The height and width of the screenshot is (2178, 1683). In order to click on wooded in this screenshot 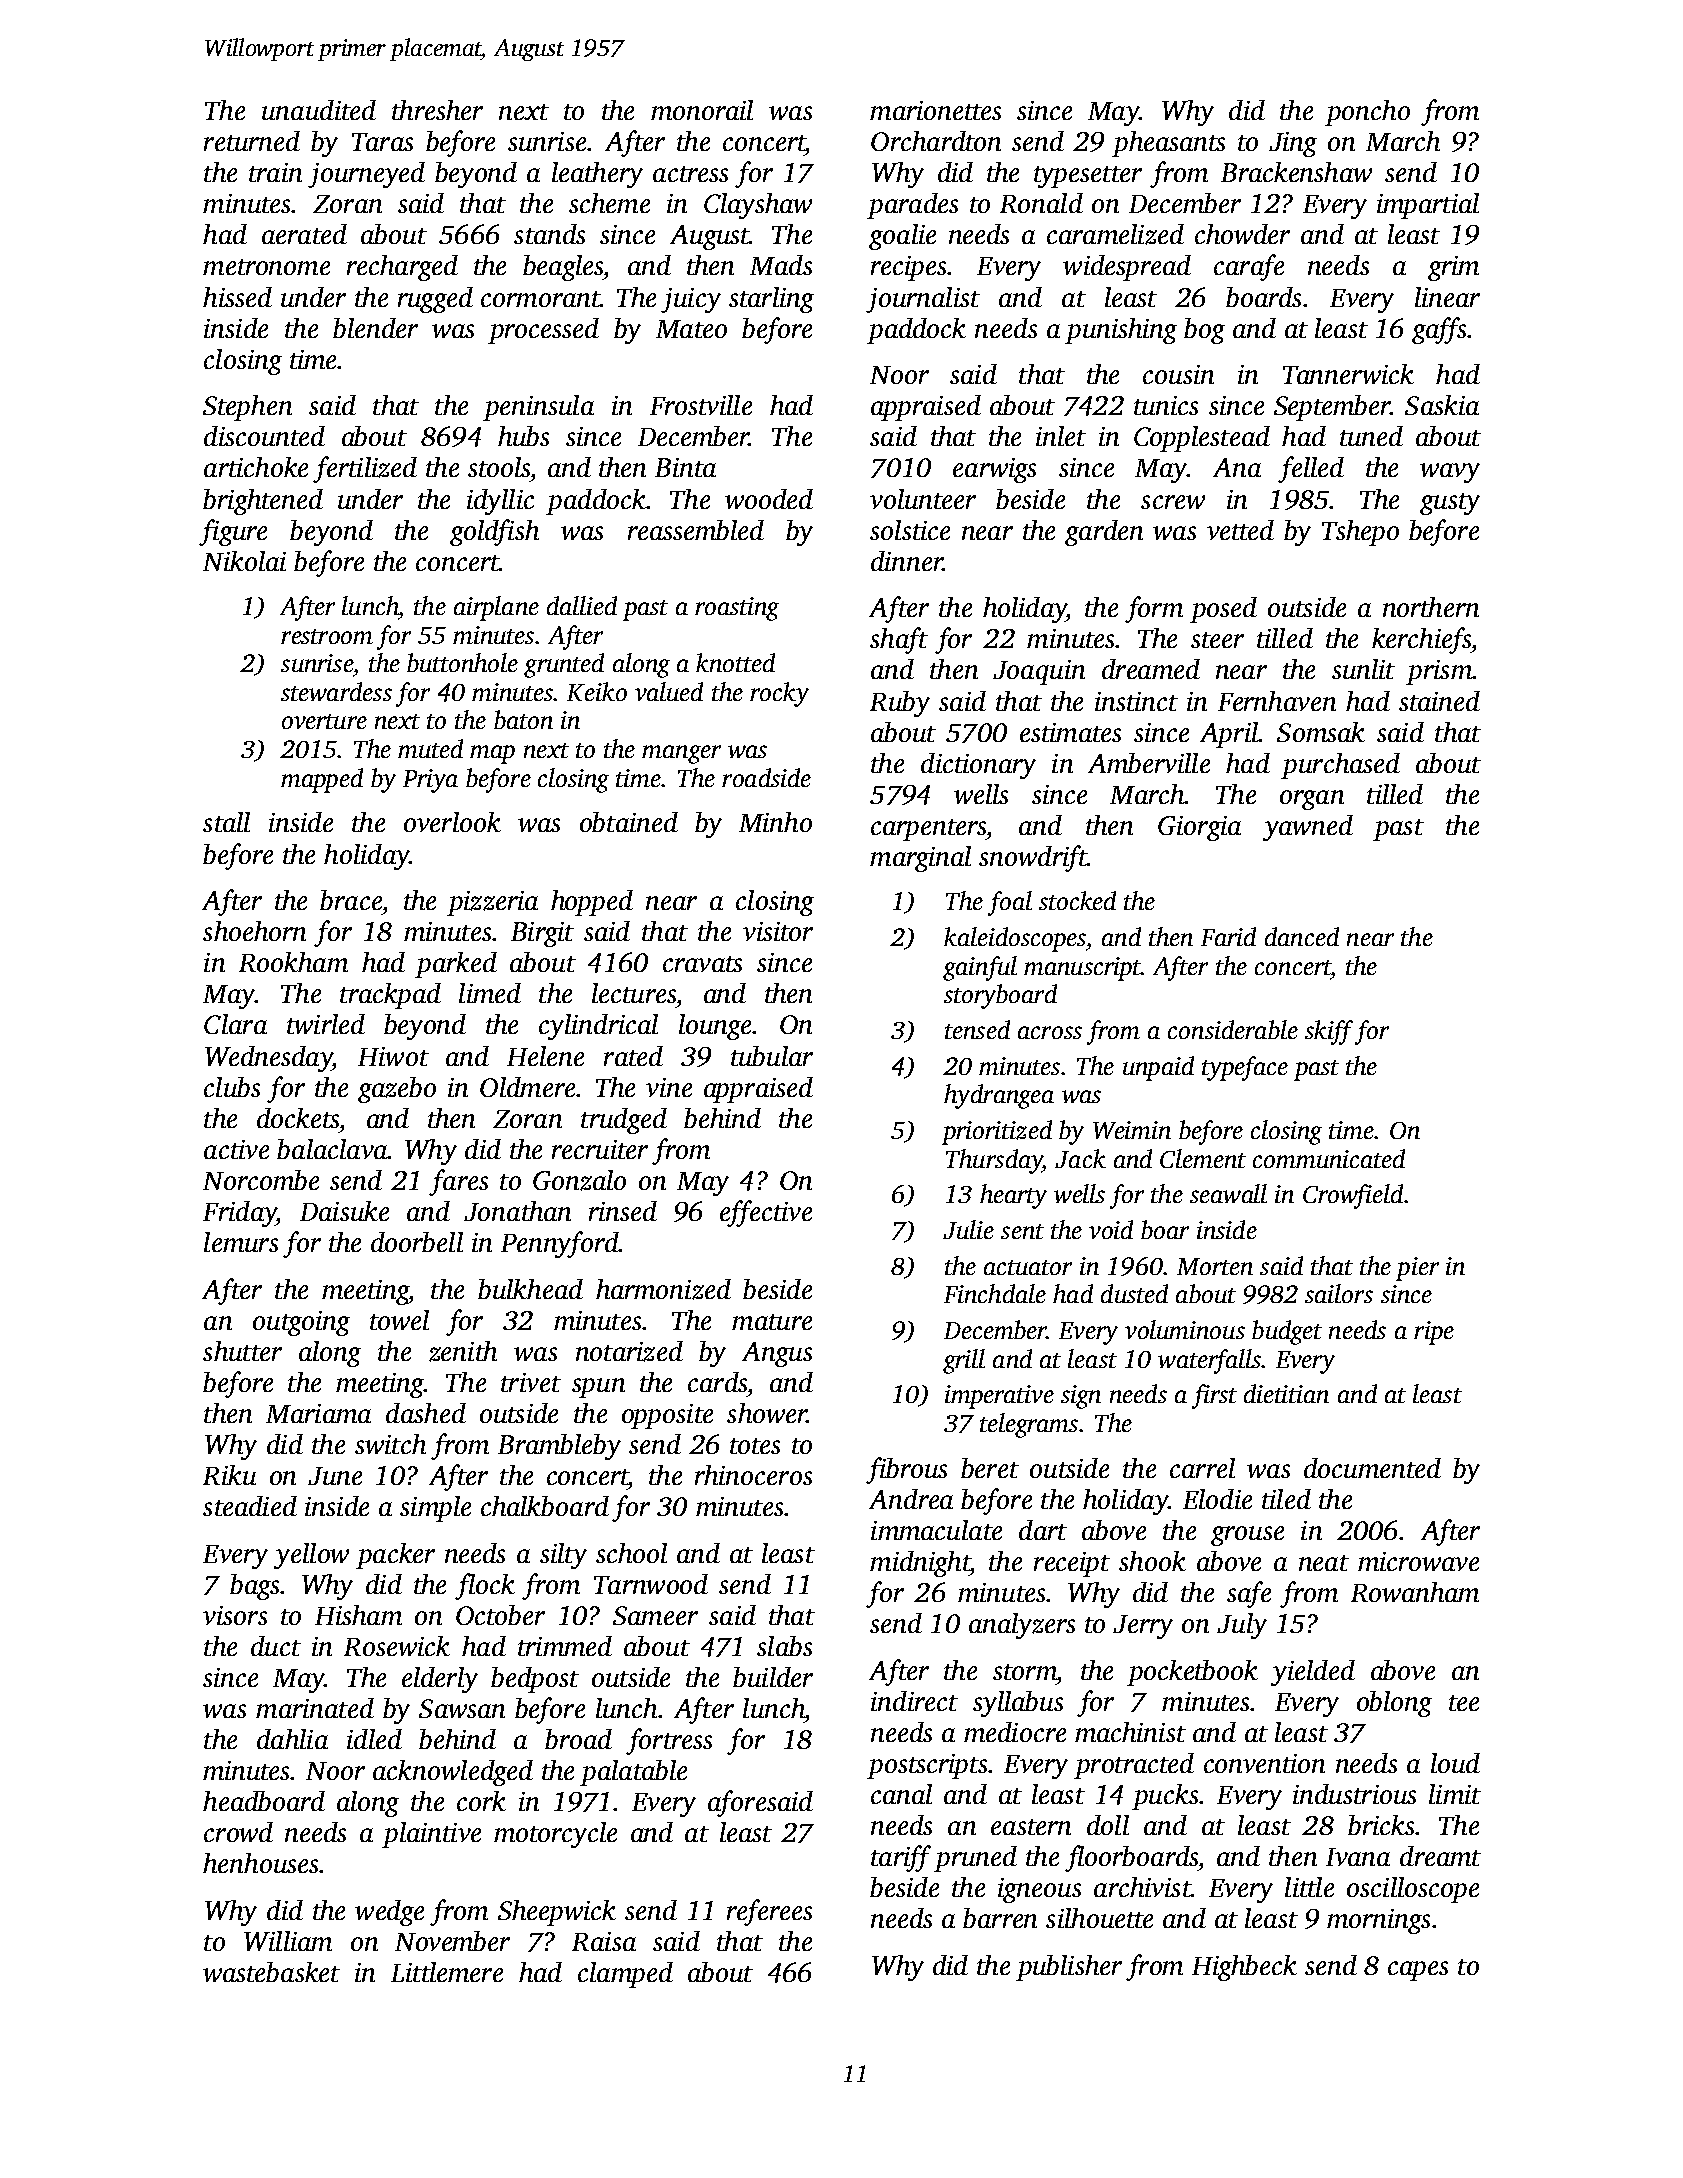, I will do `click(769, 499)`.
